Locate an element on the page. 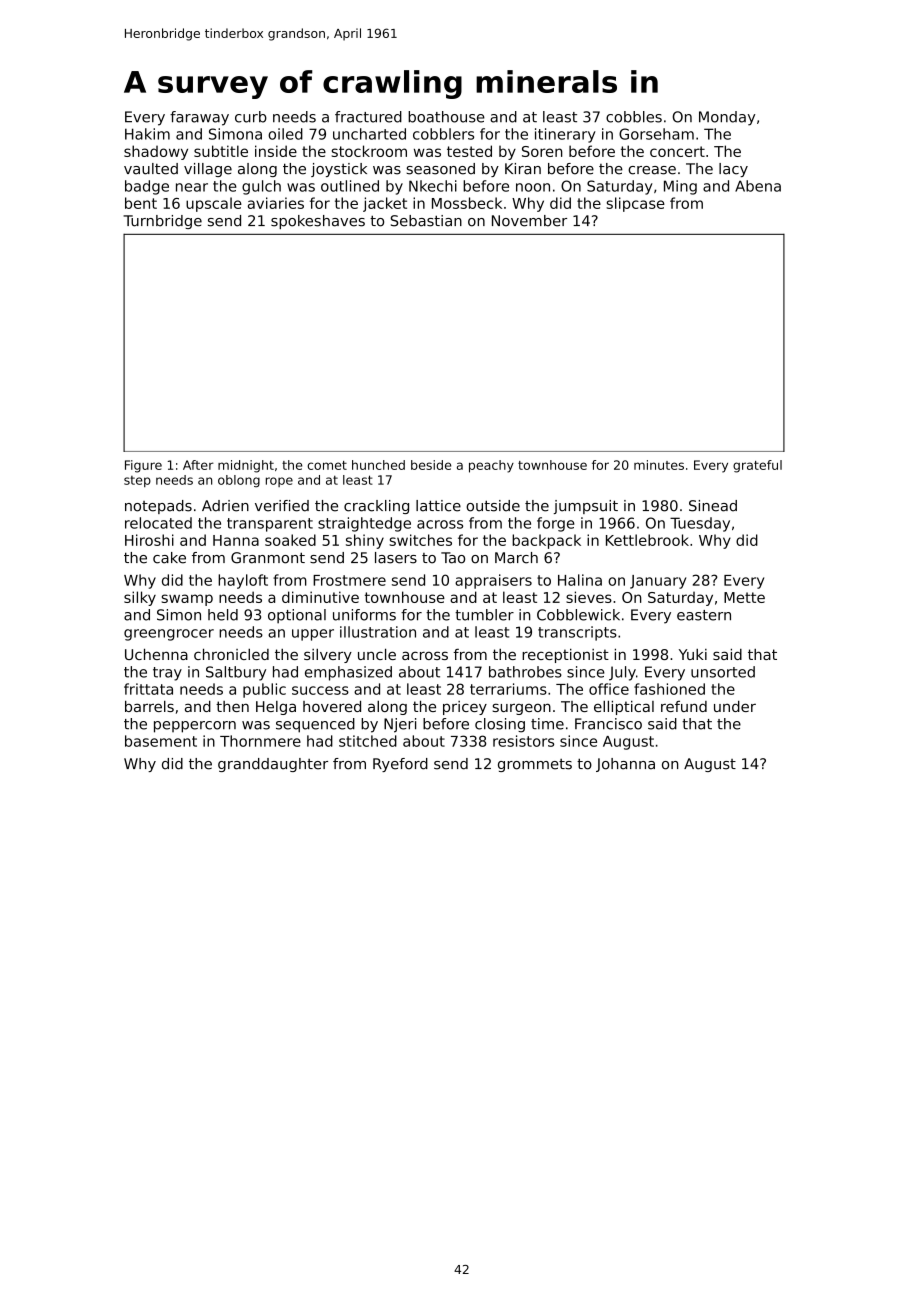 Image resolution: width=908 pixels, height=1316 pixels. eastern is located at coordinates (704, 615).
